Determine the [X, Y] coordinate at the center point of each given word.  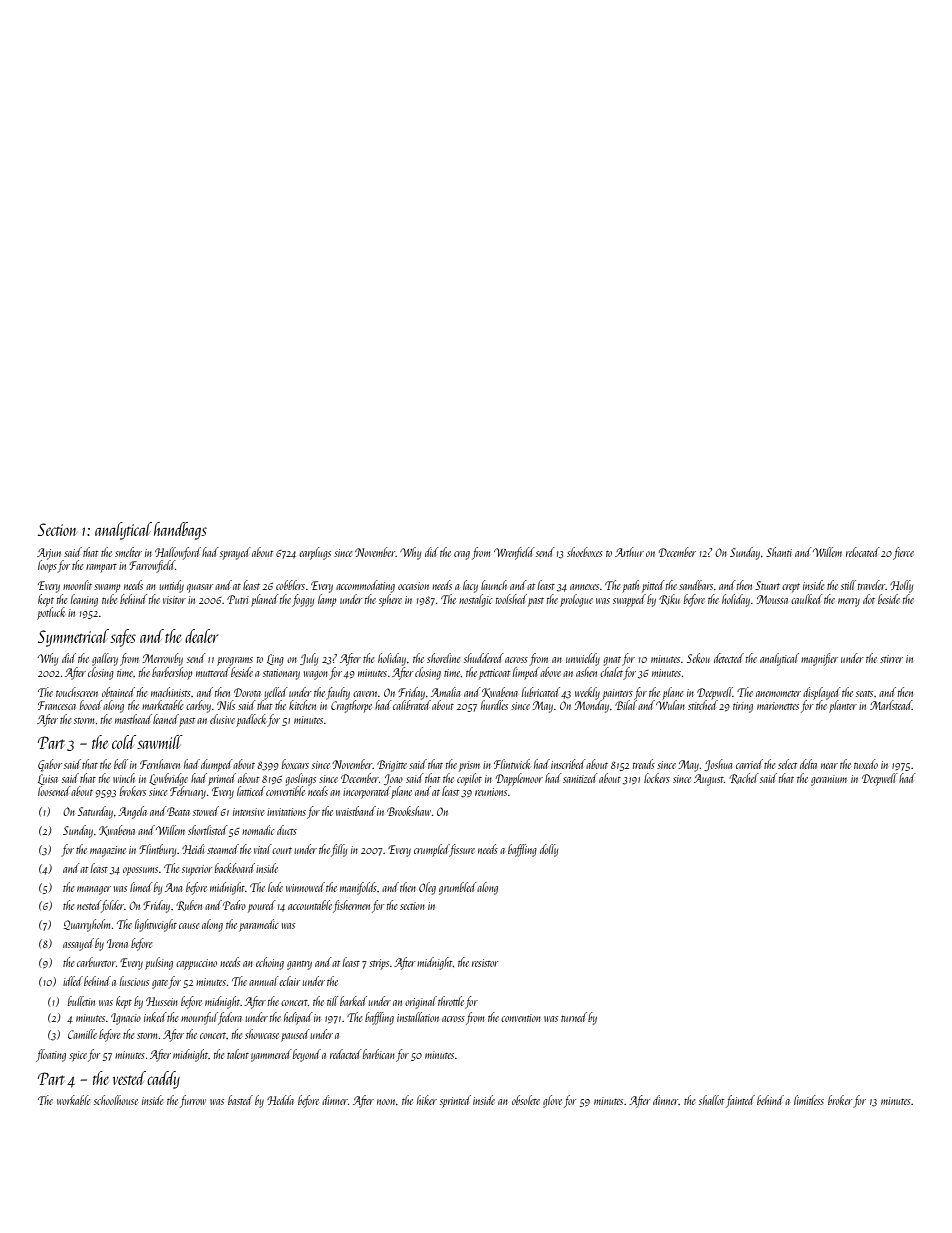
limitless [809, 1100]
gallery [105, 659]
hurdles [494, 705]
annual [264, 981]
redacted [346, 1054]
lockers [657, 778]
